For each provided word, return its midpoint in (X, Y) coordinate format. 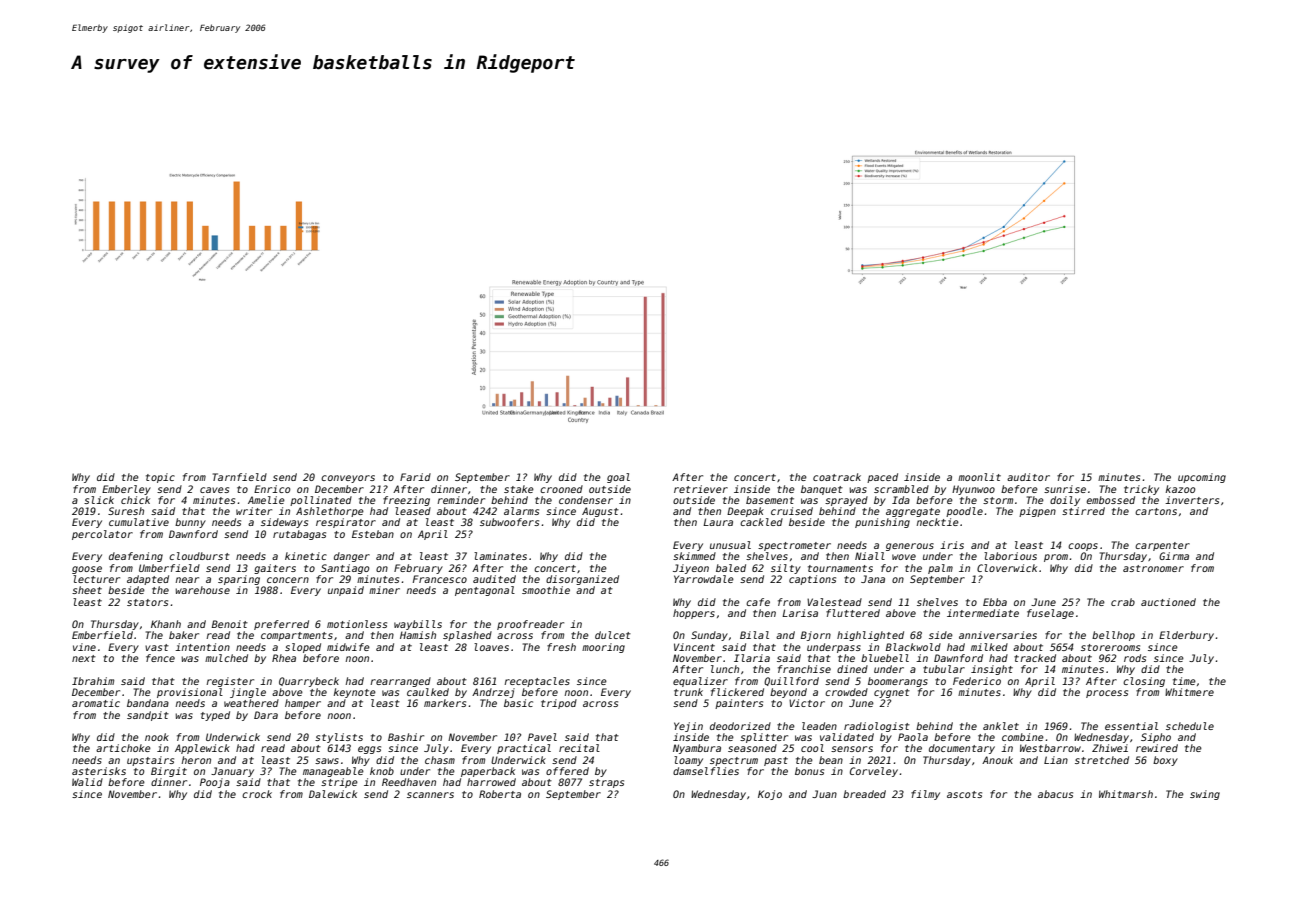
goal (618, 478)
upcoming (1202, 478)
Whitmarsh (1126, 794)
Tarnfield (240, 477)
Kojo (770, 795)
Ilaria (752, 658)
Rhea (284, 658)
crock (257, 794)
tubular (944, 669)
